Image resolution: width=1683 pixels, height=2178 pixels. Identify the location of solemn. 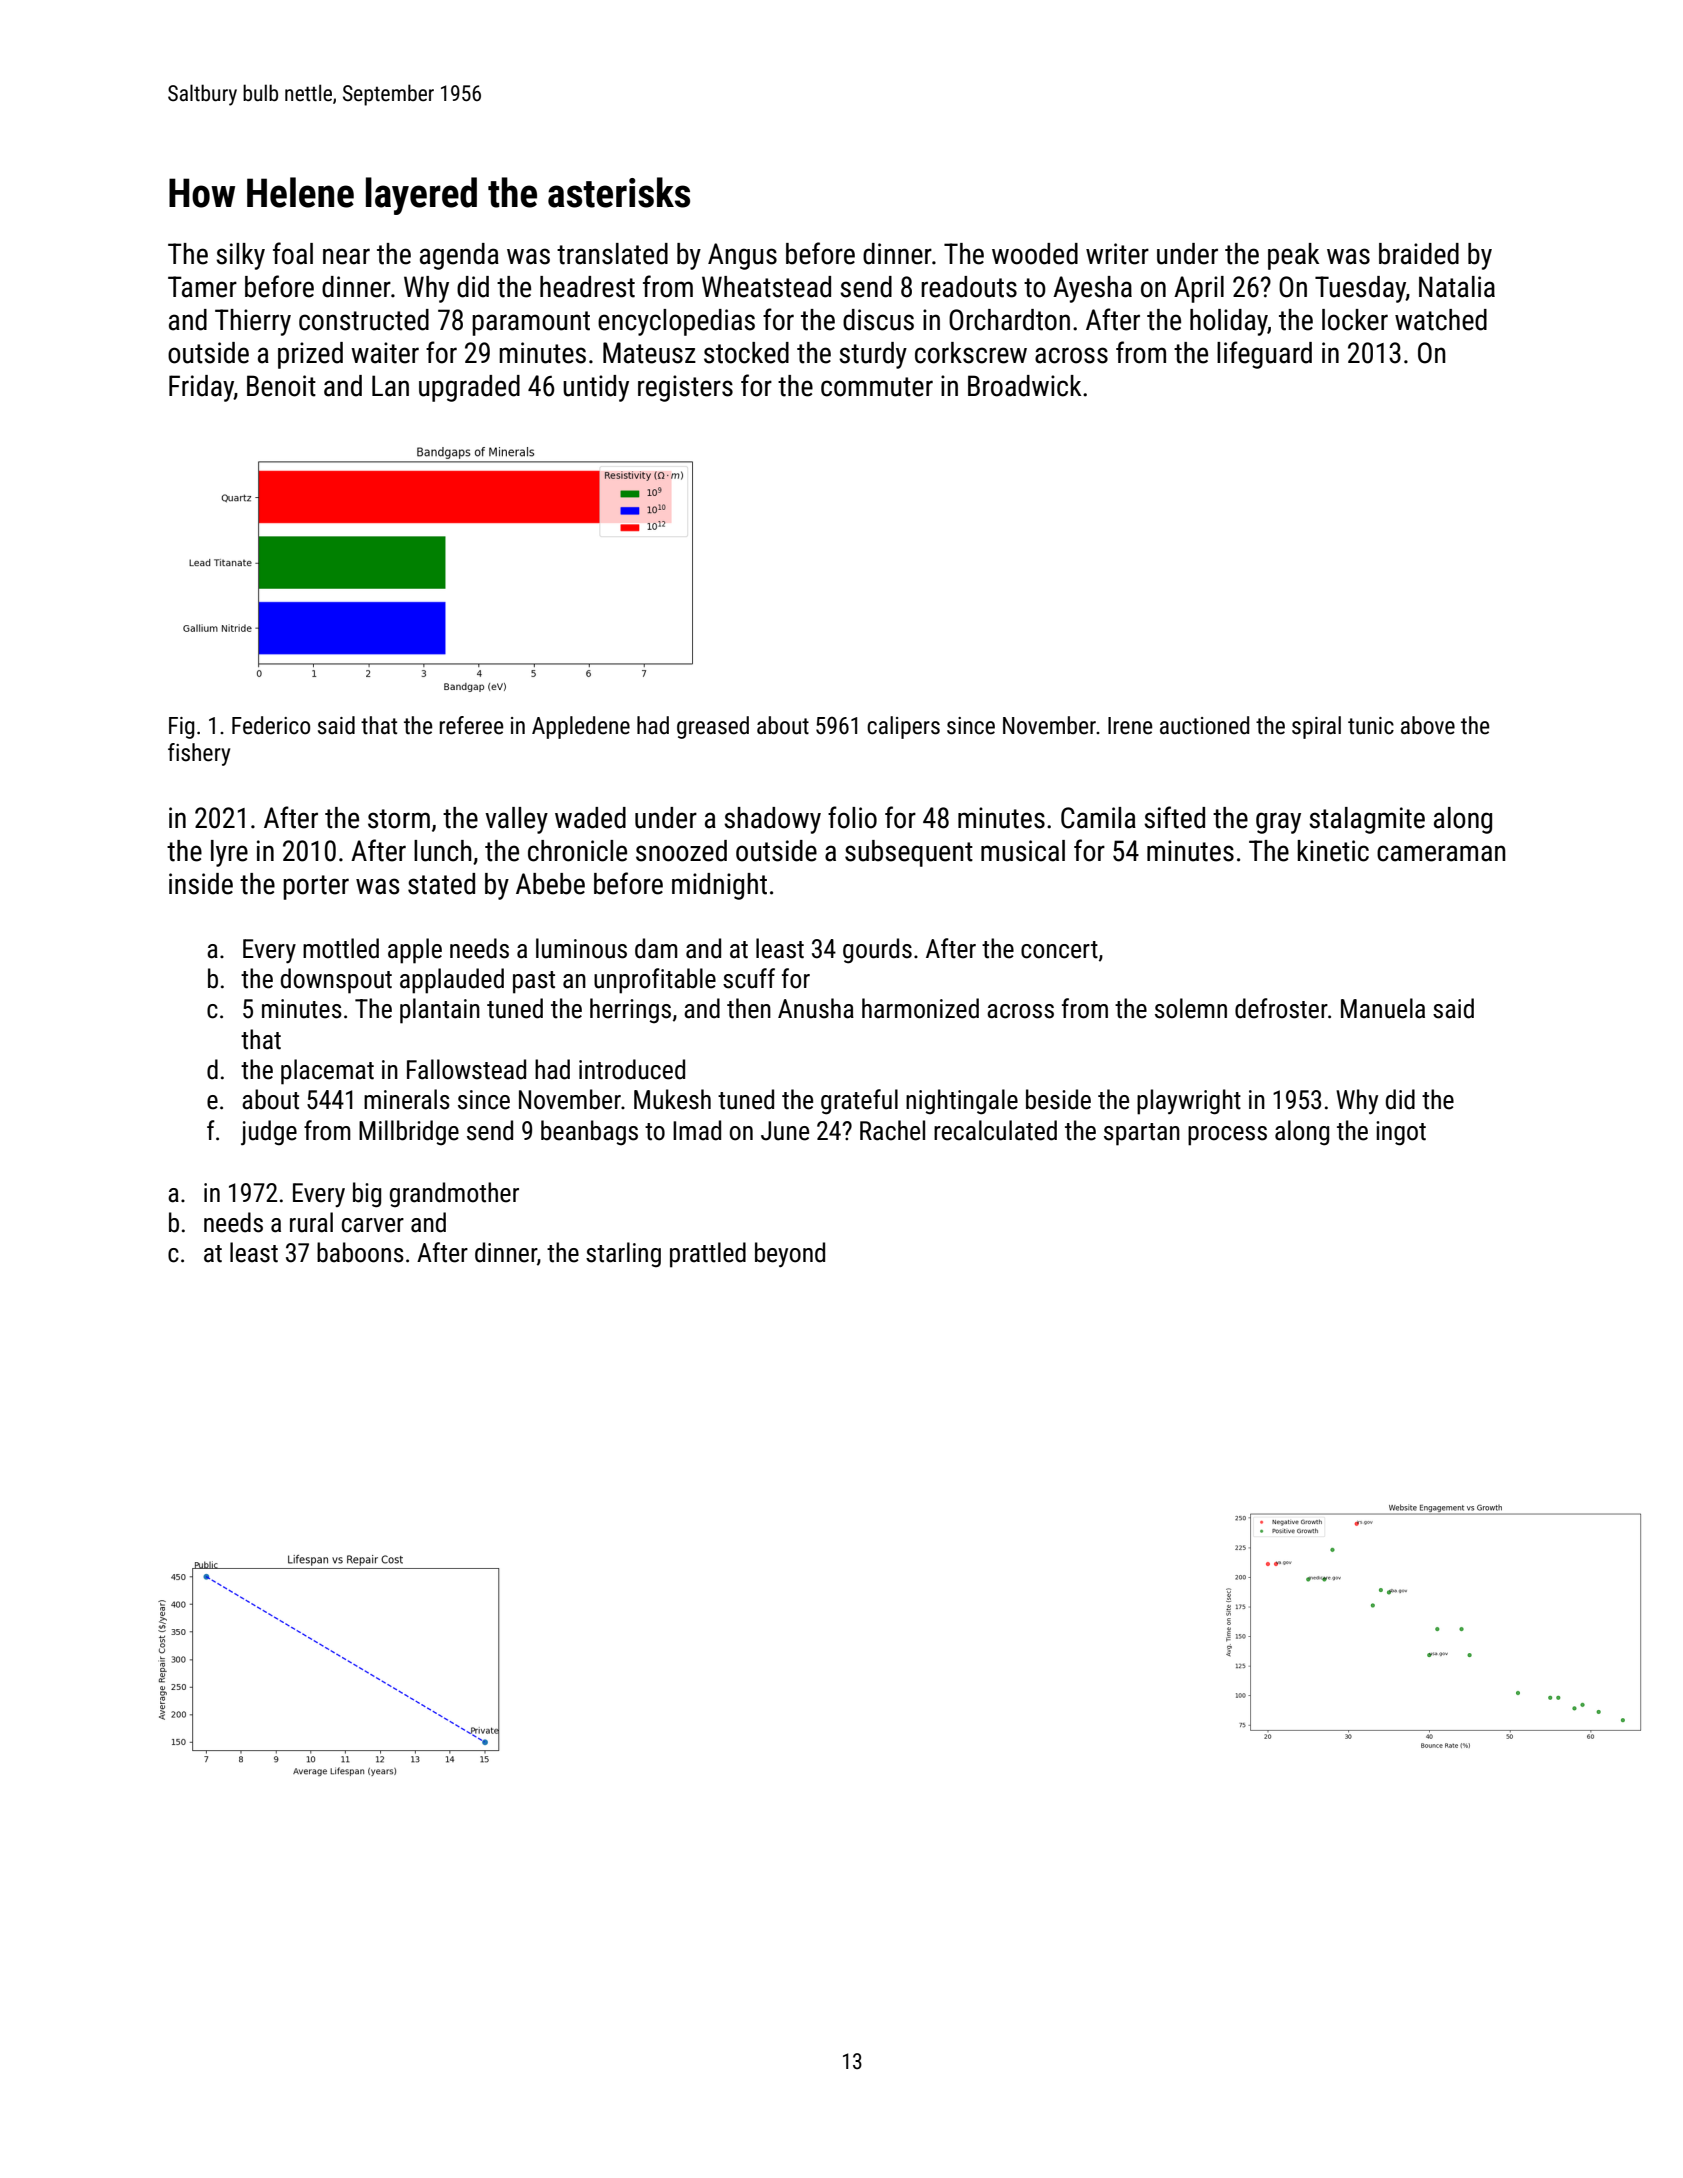
(1191, 1008).
